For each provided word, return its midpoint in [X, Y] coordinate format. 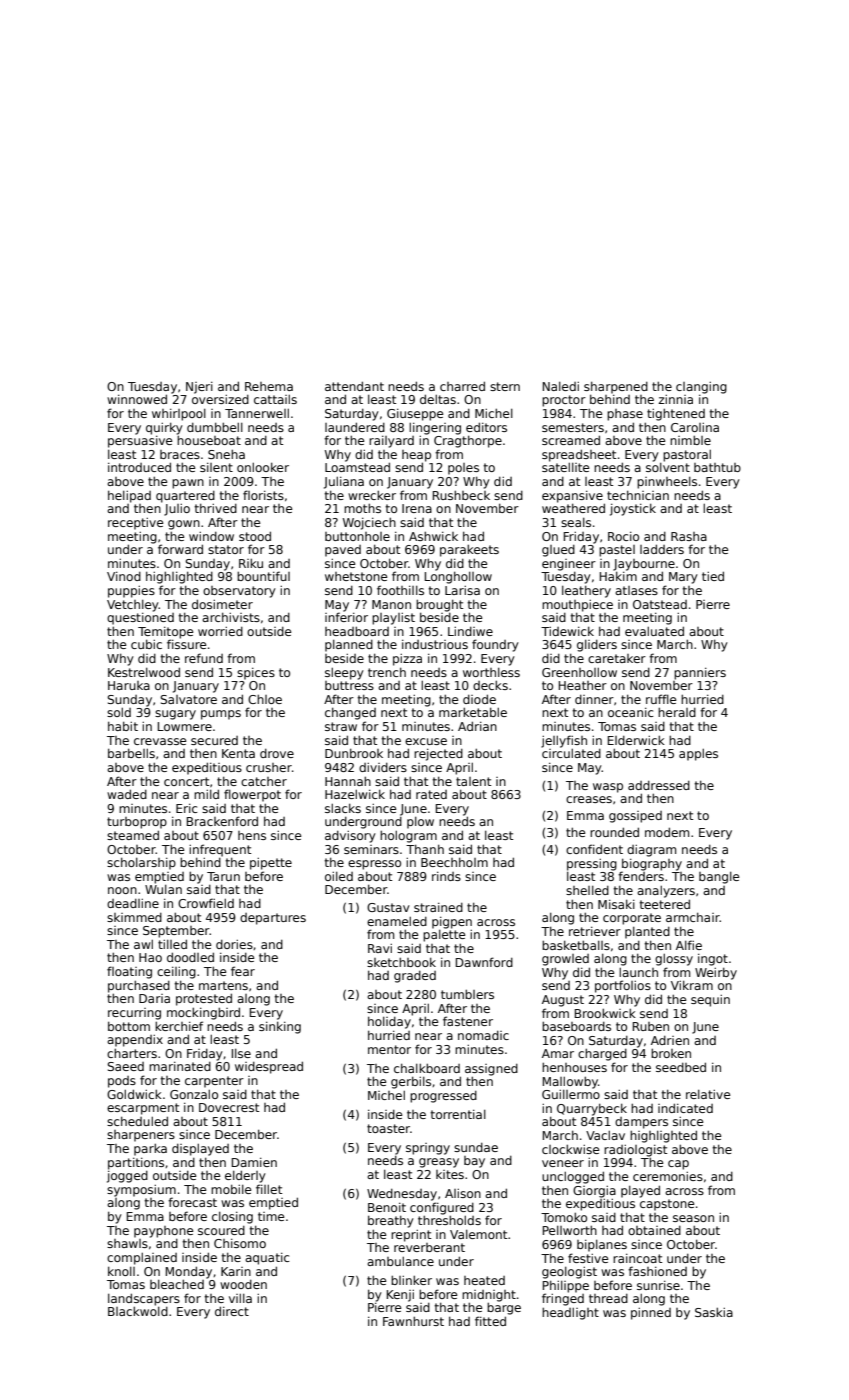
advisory [350, 836]
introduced [139, 467]
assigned [491, 1070]
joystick [633, 509]
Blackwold [138, 1311]
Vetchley [133, 606]
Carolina [695, 427]
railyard [391, 442]
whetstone [356, 576]
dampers [641, 1123]
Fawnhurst [413, 1321]
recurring [134, 1014]
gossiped [635, 817]
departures [273, 919]
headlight [570, 1313]
